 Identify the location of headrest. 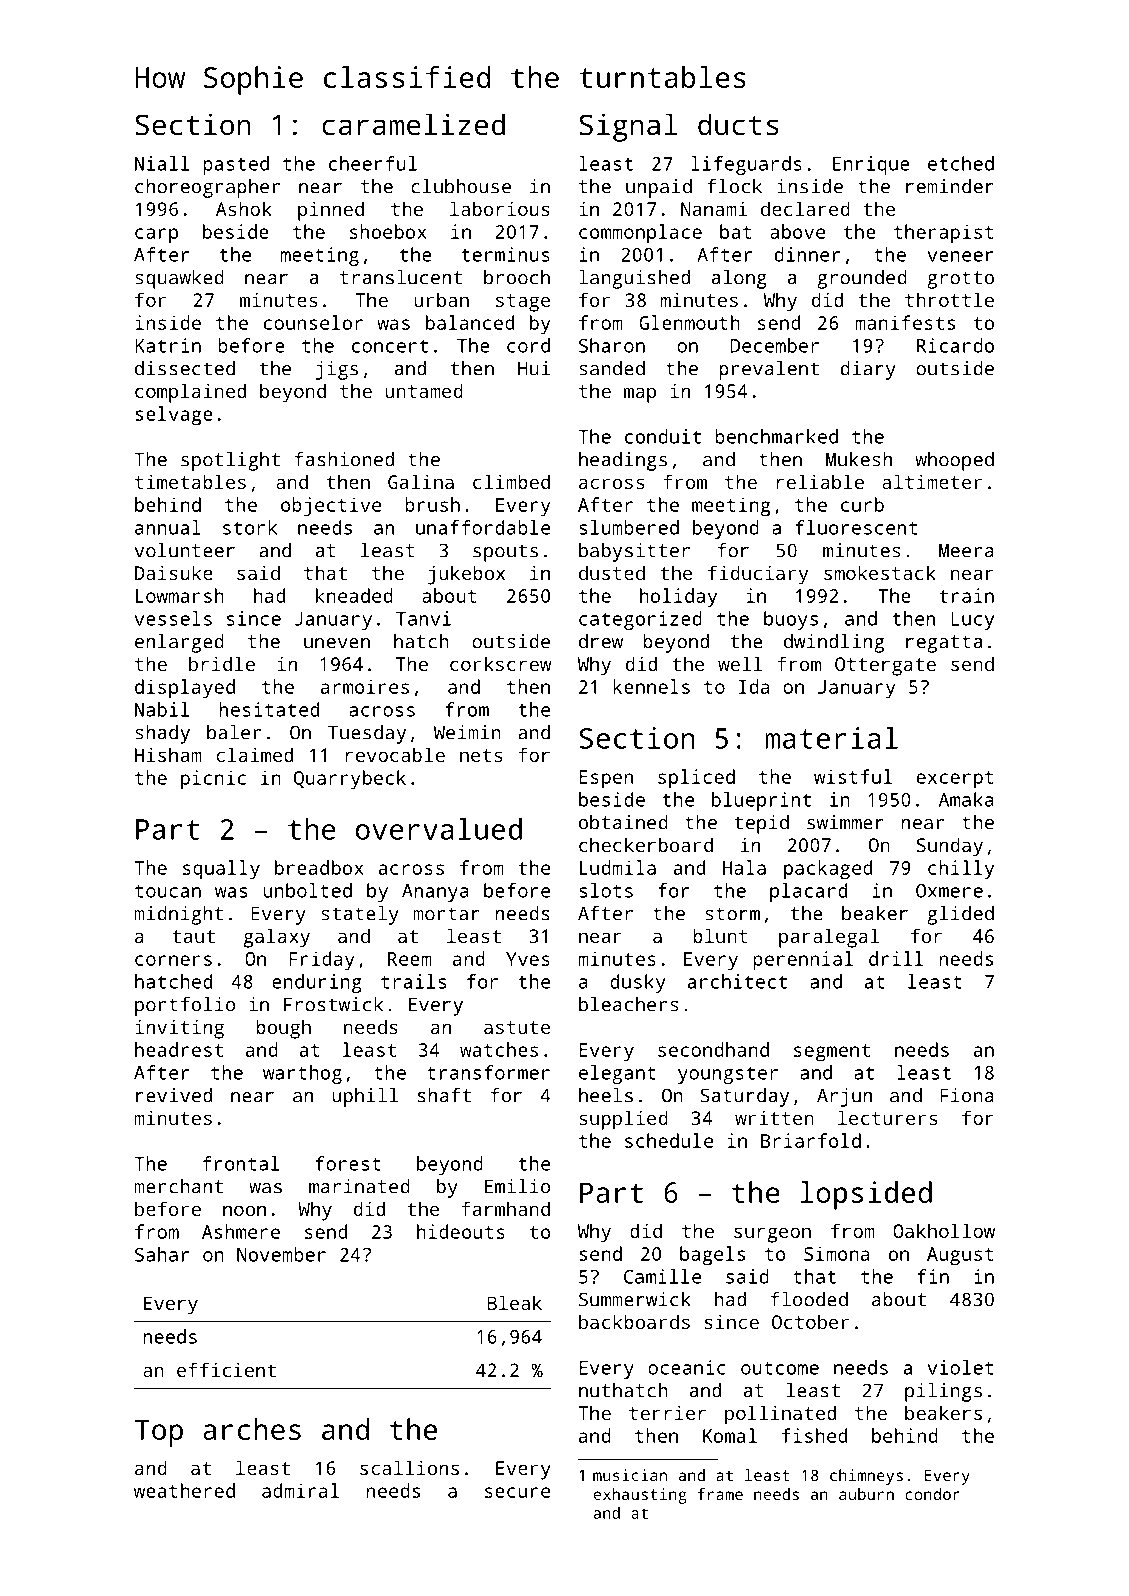
(179, 1049).
